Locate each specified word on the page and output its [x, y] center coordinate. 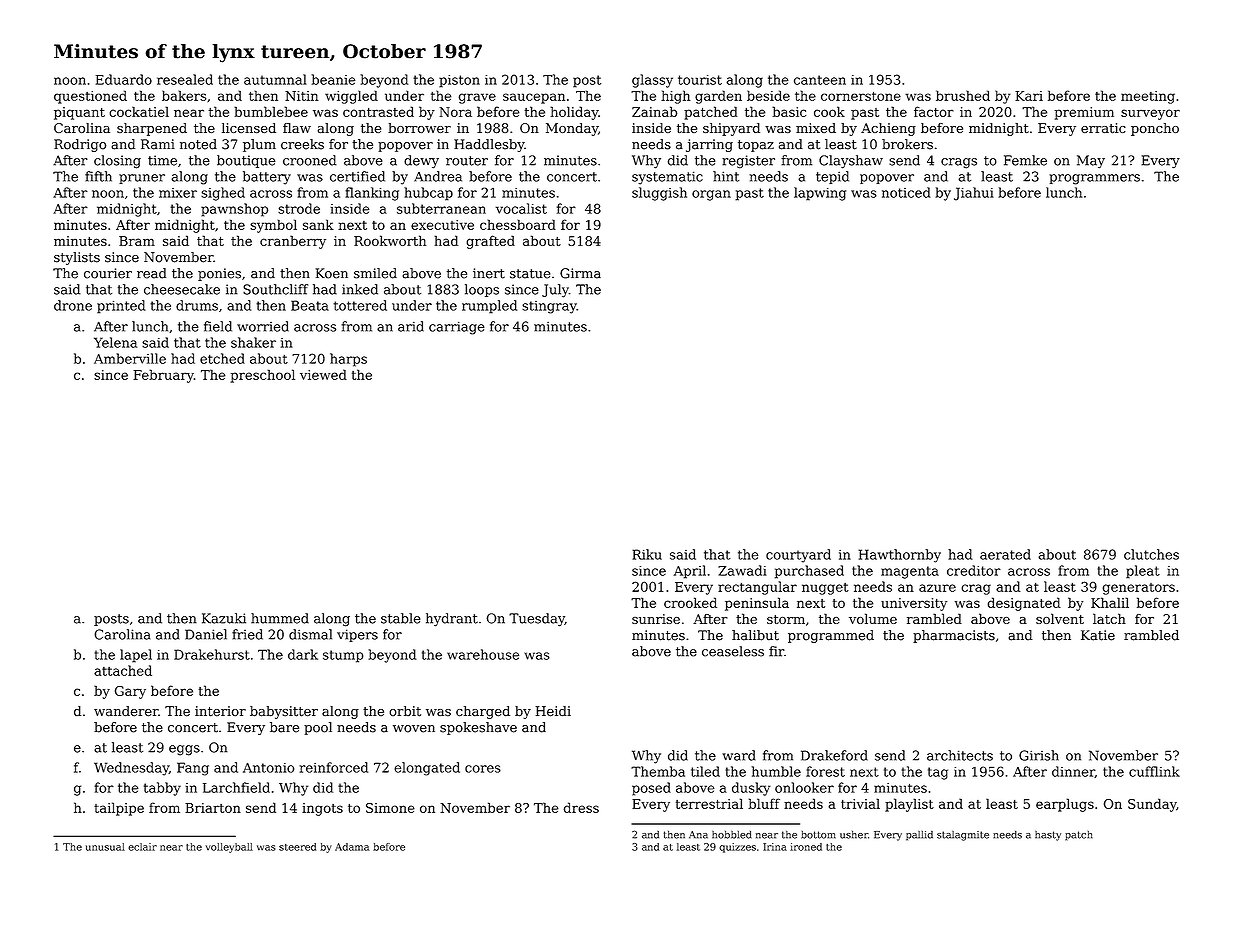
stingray [549, 307]
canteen [820, 80]
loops [482, 290]
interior [220, 711]
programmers [1094, 179]
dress [581, 807]
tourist [700, 80]
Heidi [553, 711]
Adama [352, 847]
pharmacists [954, 636]
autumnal [275, 79]
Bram [137, 241]
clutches [1151, 554]
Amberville [130, 358]
